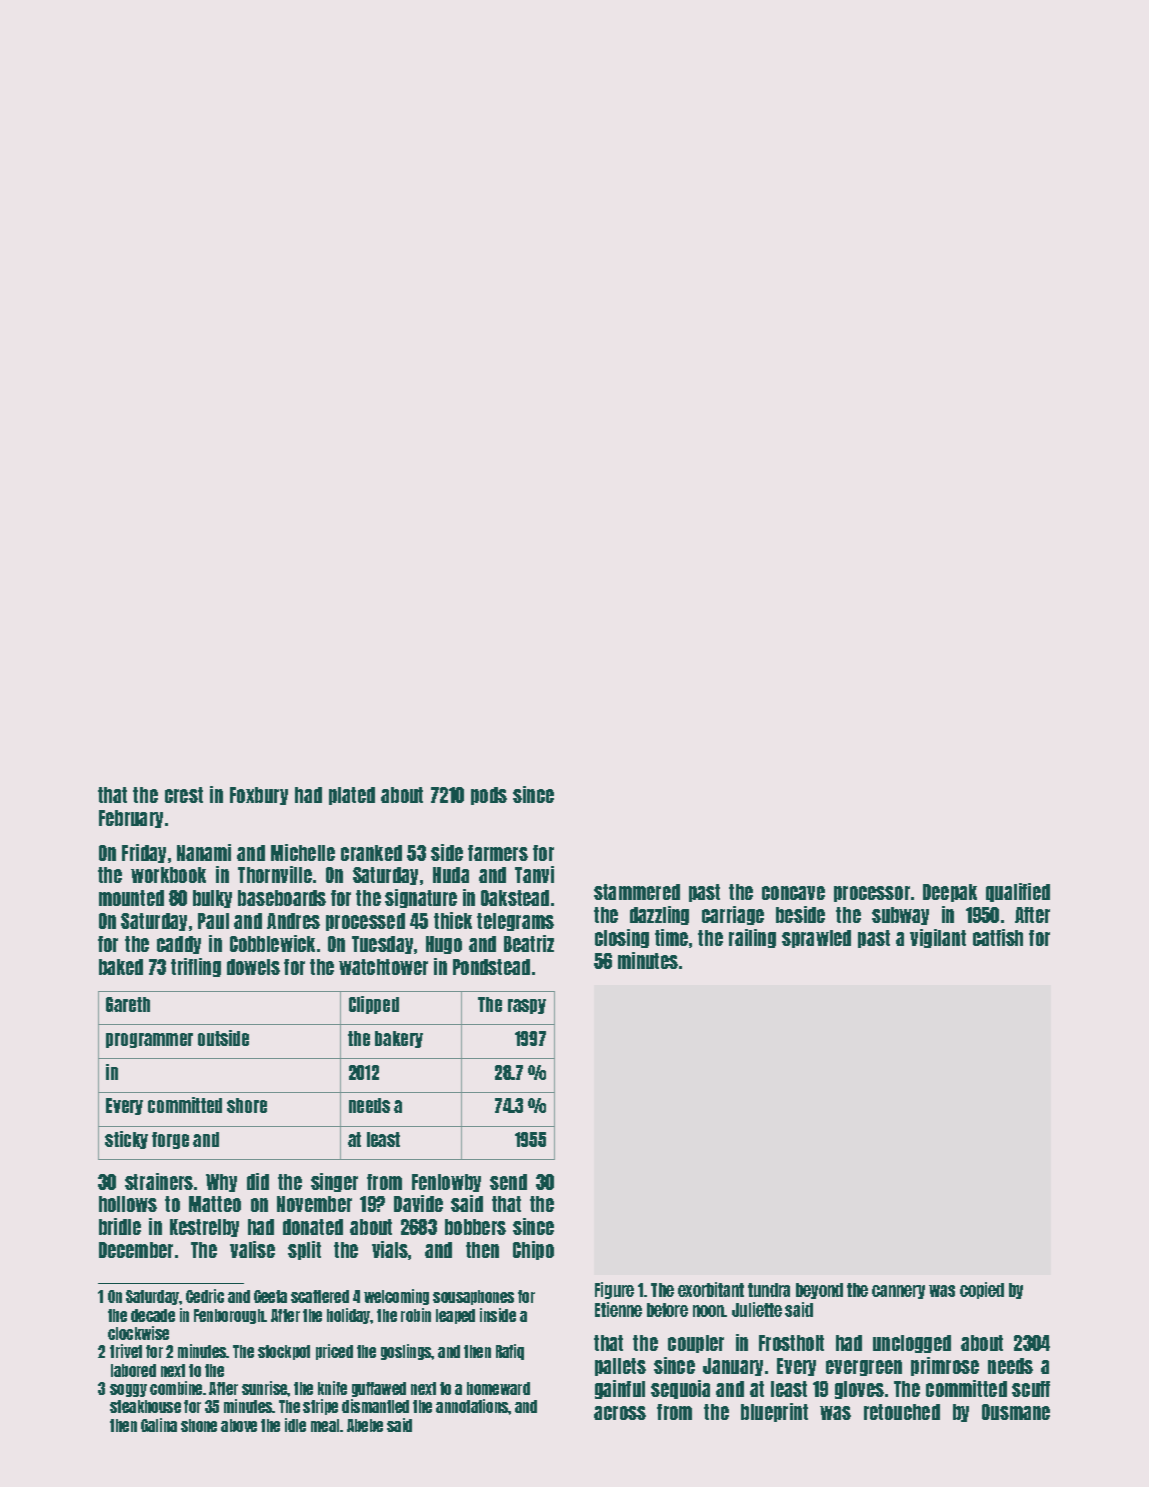 Image resolution: width=1149 pixels, height=1487 pixels. What do you see at coordinates (620, 1413) in the image?
I see `across` at bounding box center [620, 1413].
